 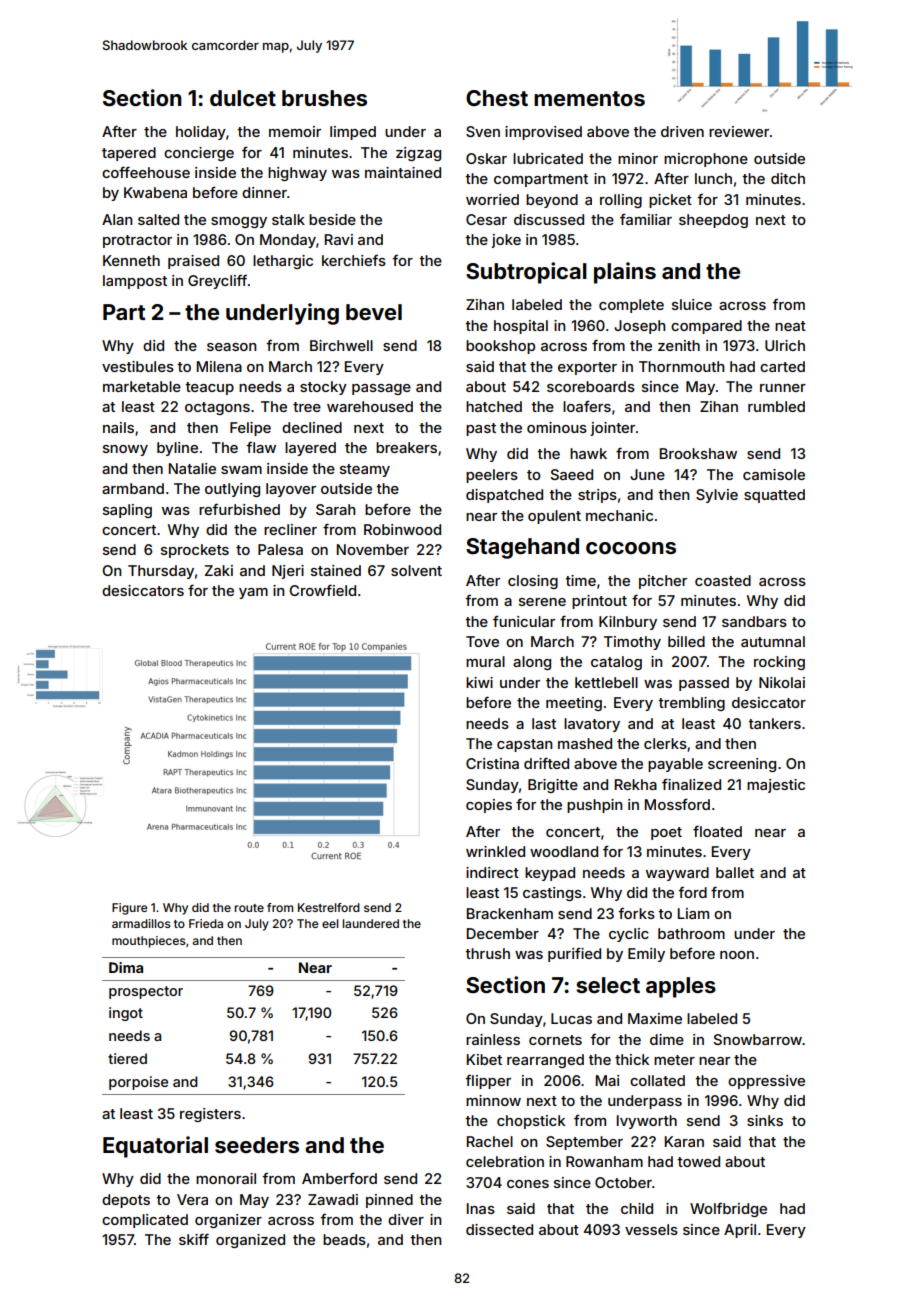 What do you see at coordinates (619, 515) in the screenshot?
I see `mechanic` at bounding box center [619, 515].
